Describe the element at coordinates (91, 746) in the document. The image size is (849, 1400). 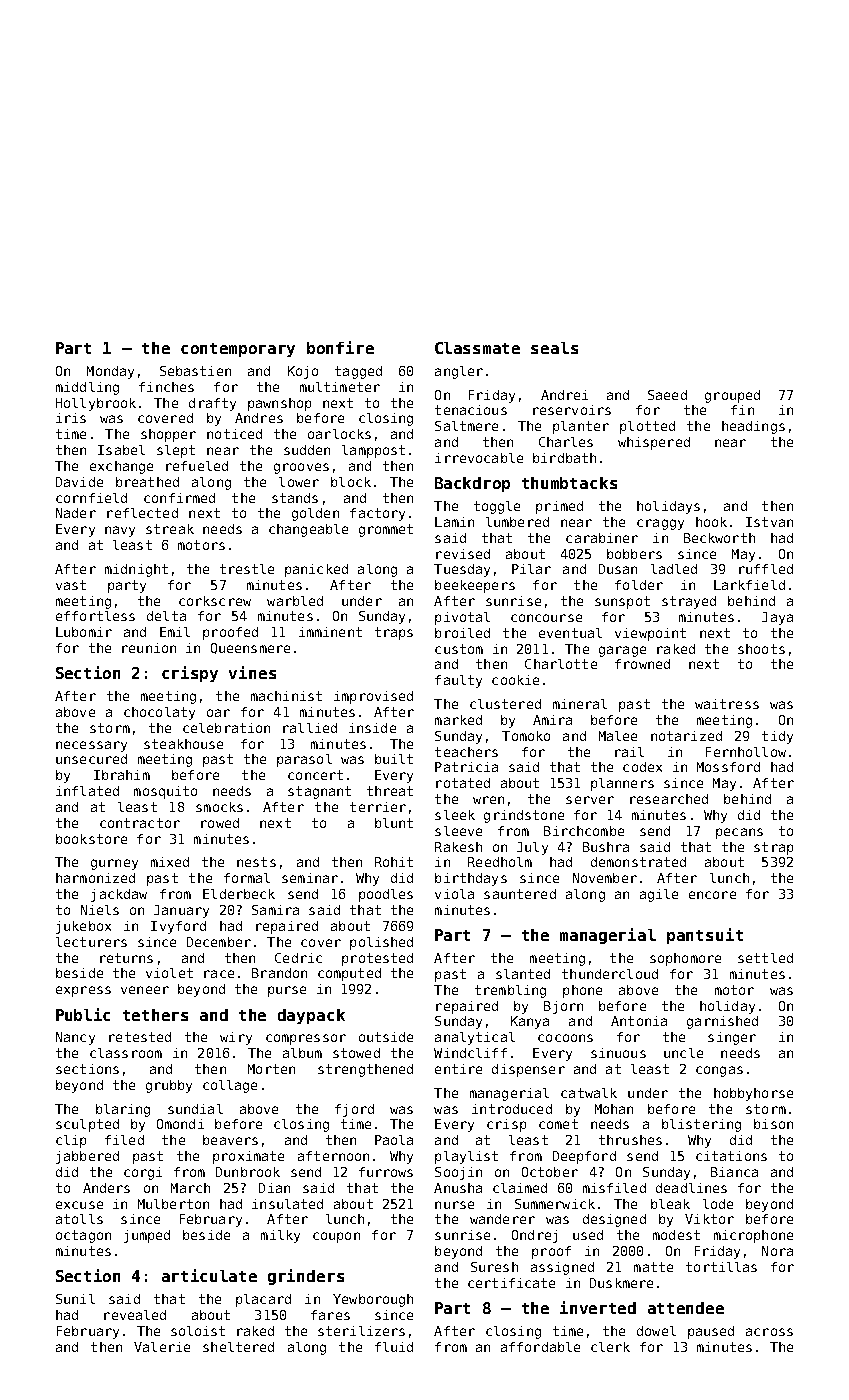
I see `necessary` at that location.
